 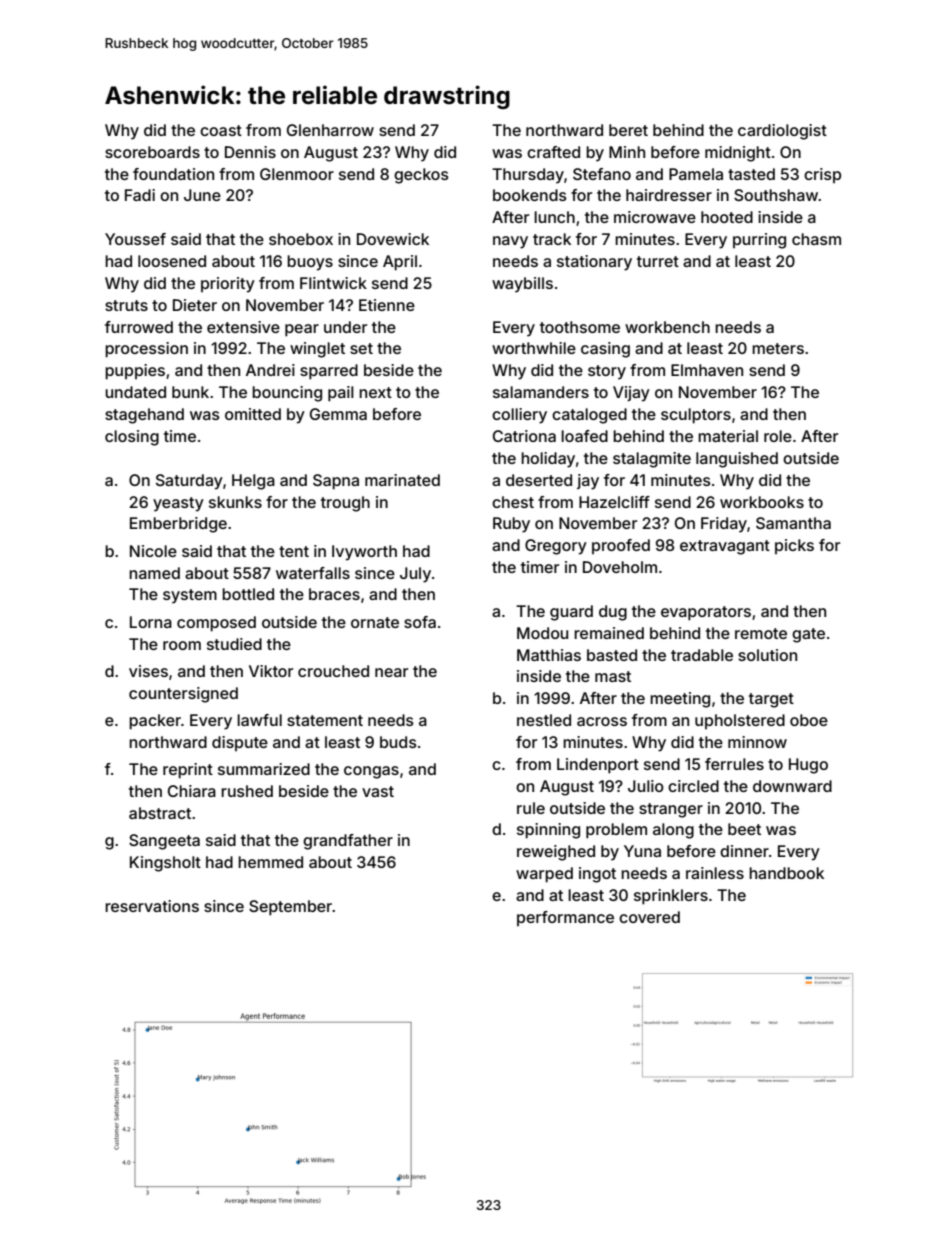 I want to click on Hugo, so click(x=808, y=766).
